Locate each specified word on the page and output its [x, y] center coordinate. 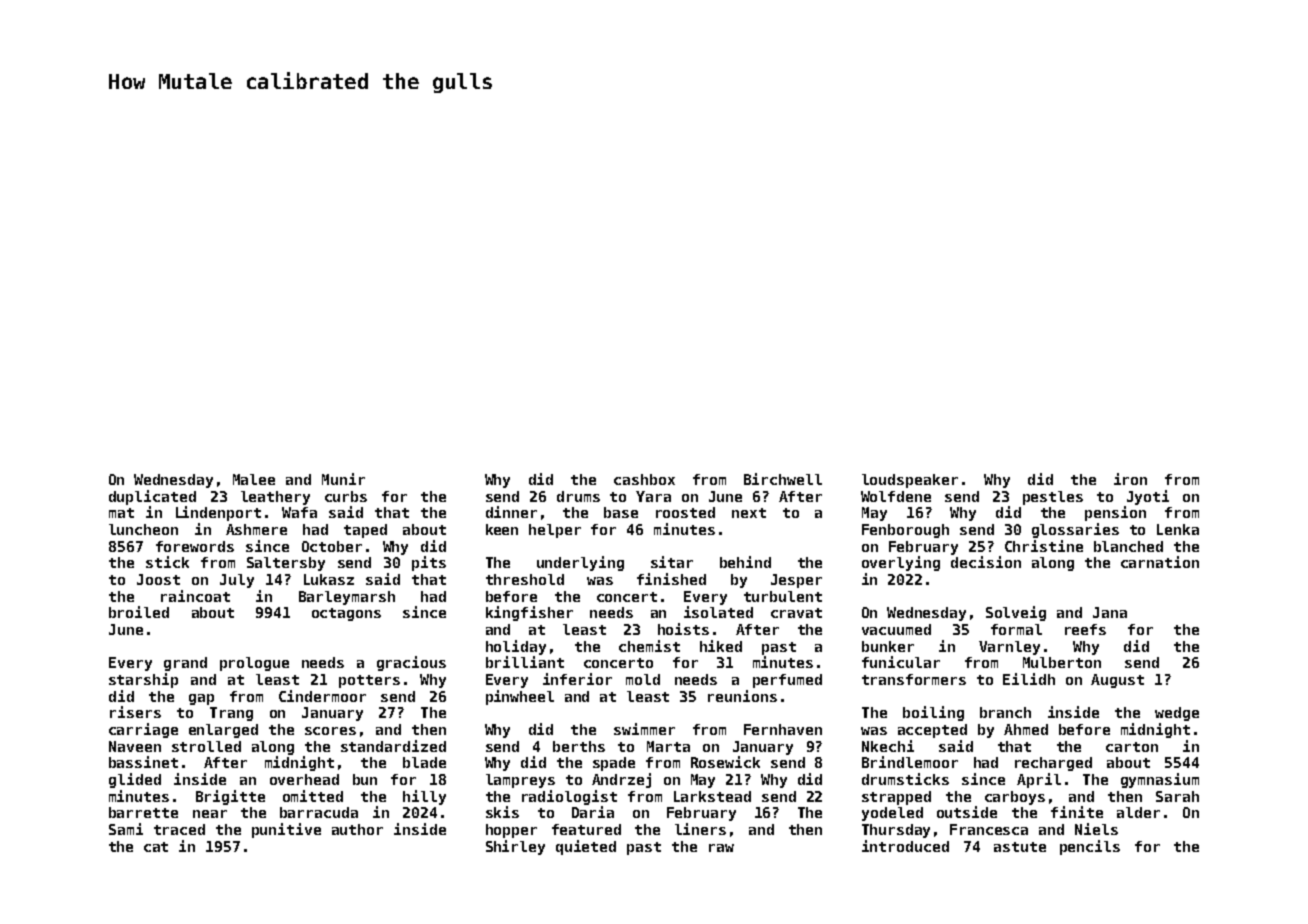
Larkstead [712, 796]
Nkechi [888, 746]
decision [986, 562]
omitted [313, 796]
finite [1077, 812]
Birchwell [783, 479]
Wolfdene [896, 496]
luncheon [143, 529]
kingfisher [529, 613]
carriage [143, 730]
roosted [685, 512]
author [357, 829]
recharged [1053, 764]
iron [1130, 479]
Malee [254, 479]
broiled [139, 612]
